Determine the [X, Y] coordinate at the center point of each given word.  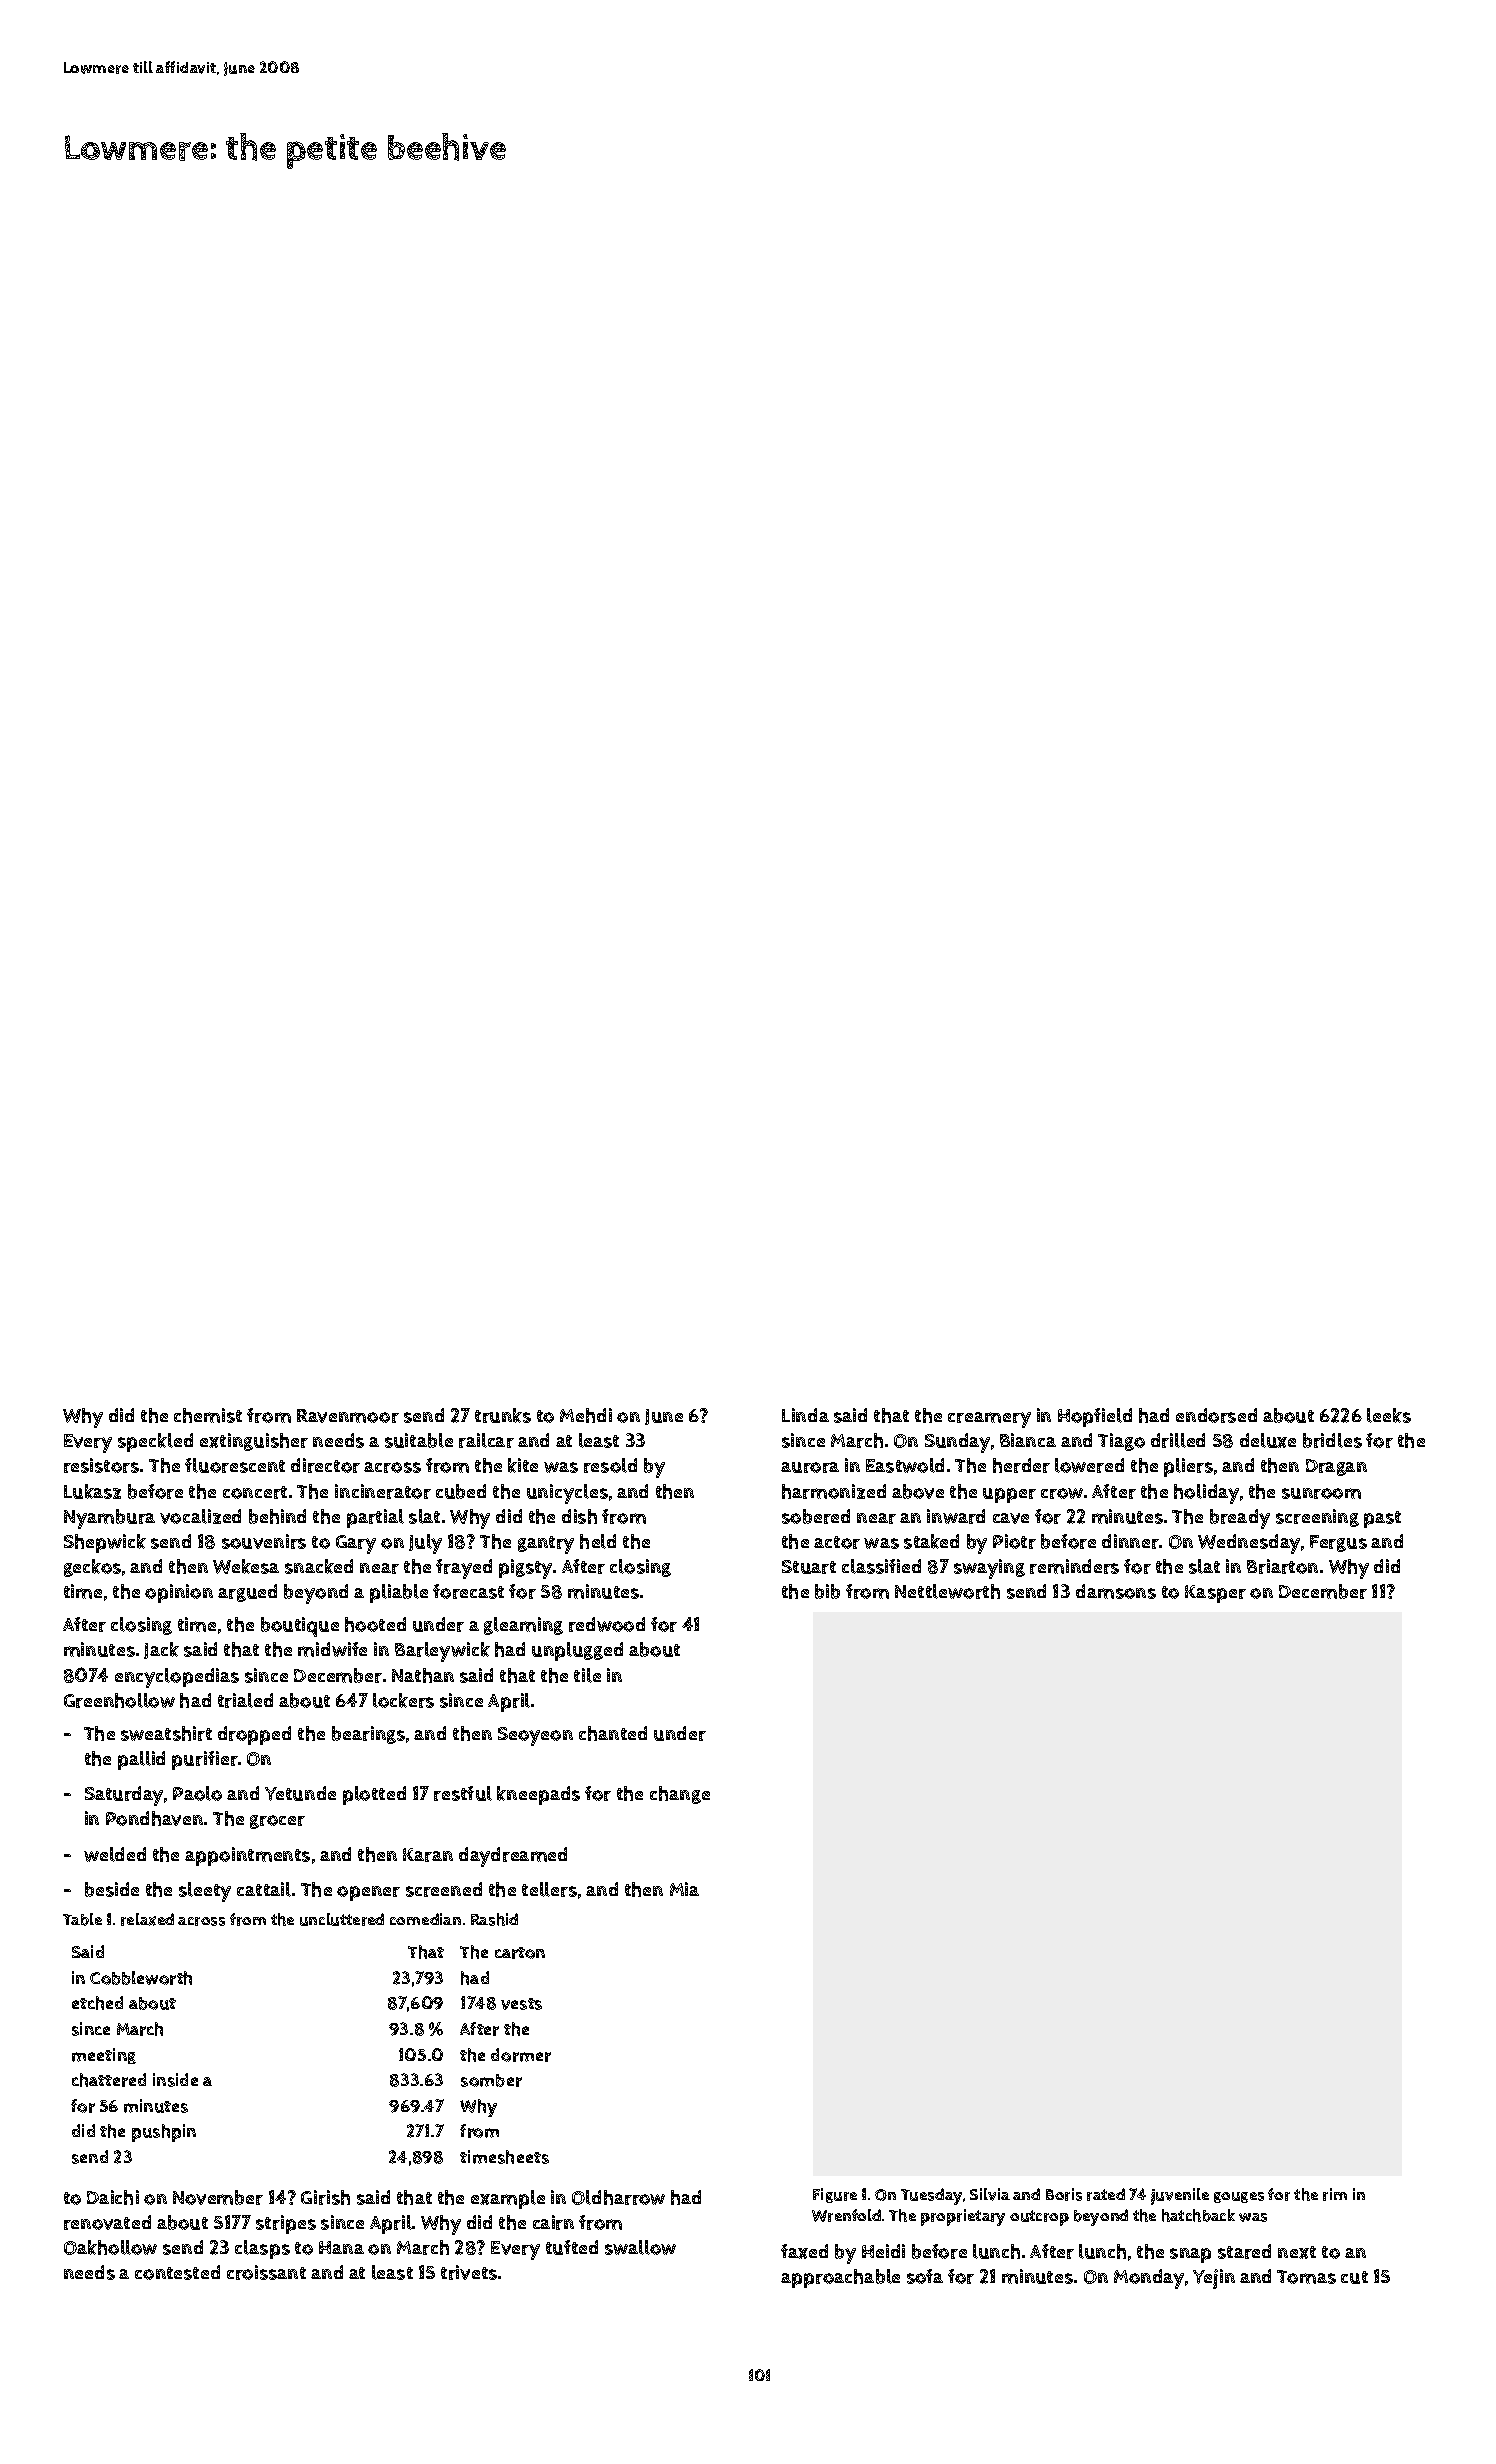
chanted [613, 1733]
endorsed [1216, 1415]
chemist [208, 1415]
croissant [266, 2272]
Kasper [1215, 1594]
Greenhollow [119, 1700]
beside [112, 1889]
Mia [684, 1889]
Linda [805, 1415]
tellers [549, 1889]
